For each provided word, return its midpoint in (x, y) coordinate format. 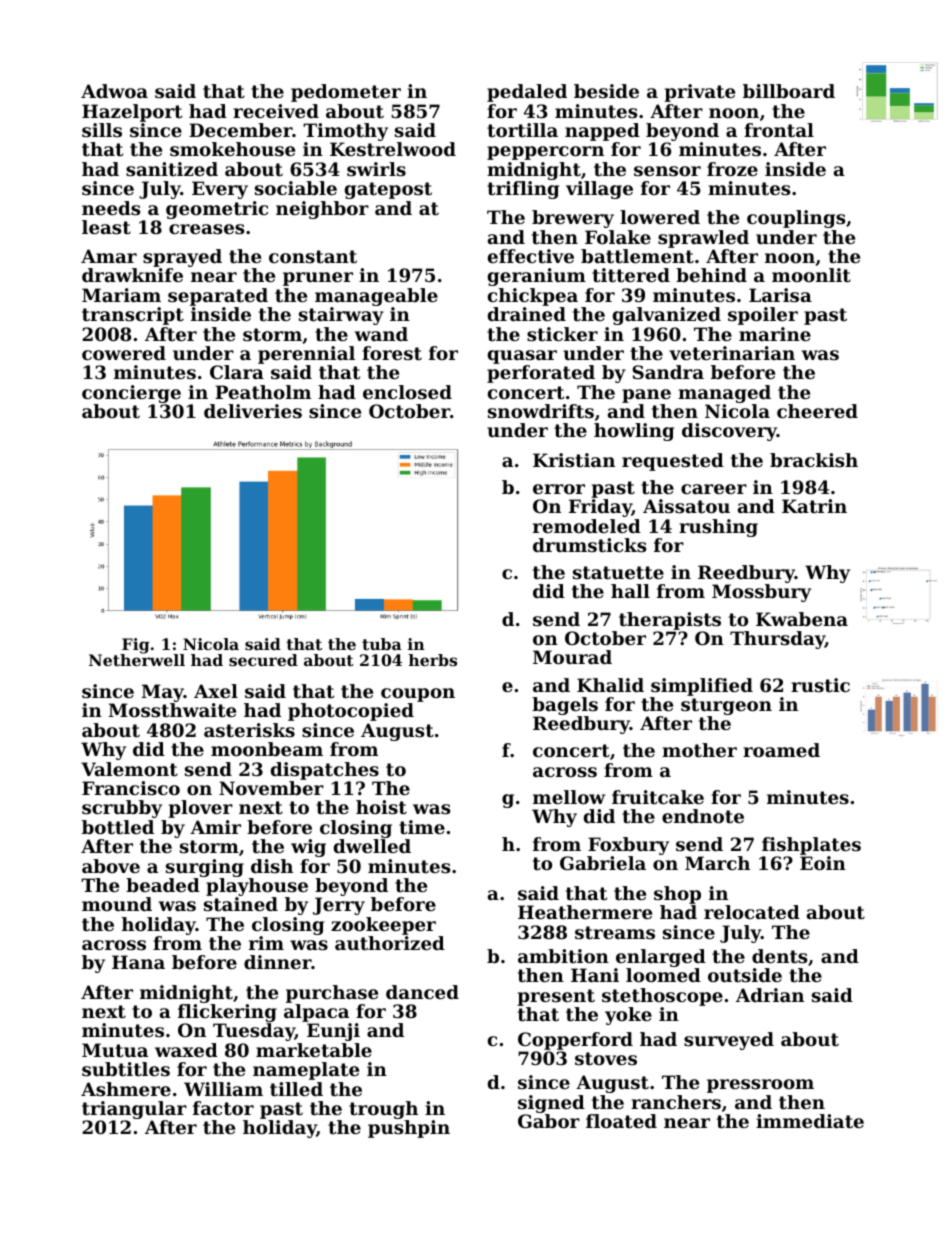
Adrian (770, 995)
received (276, 111)
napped (602, 132)
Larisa (780, 295)
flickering (227, 1013)
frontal (779, 130)
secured (263, 660)
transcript (133, 316)
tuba (382, 644)
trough (383, 1110)
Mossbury (761, 593)
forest (392, 353)
